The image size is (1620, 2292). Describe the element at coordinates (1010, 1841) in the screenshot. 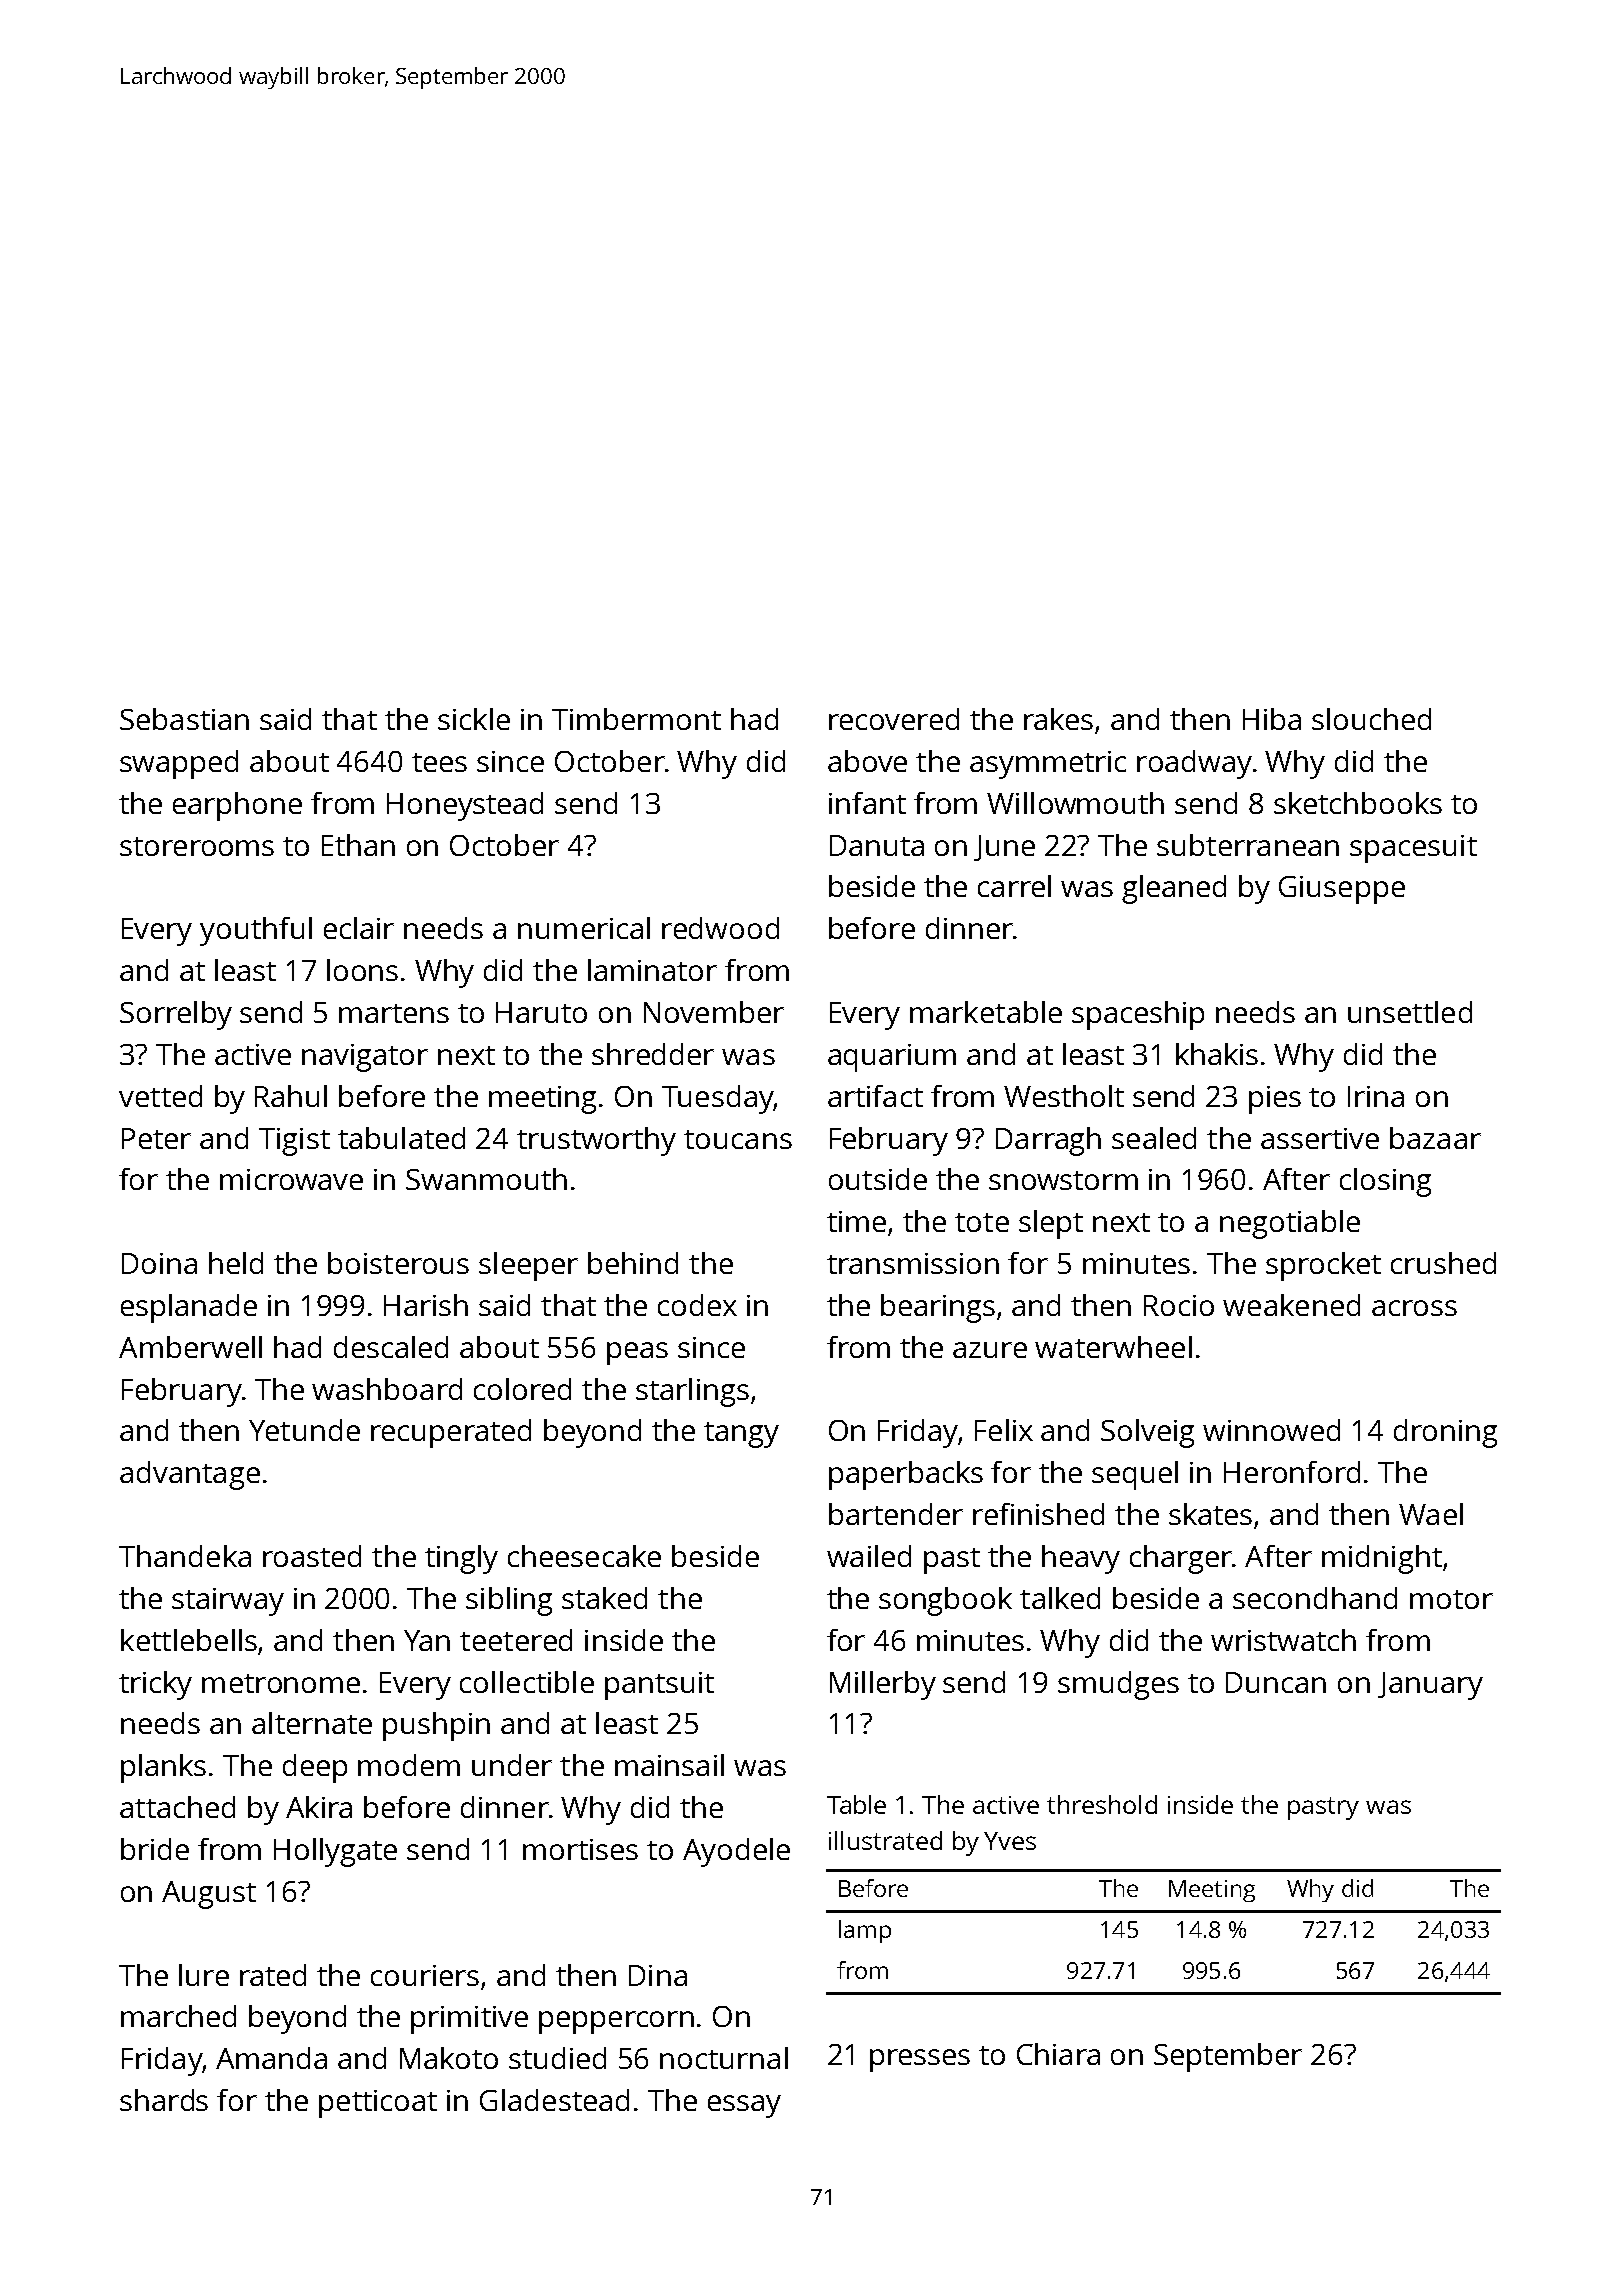

I see `Yves` at that location.
